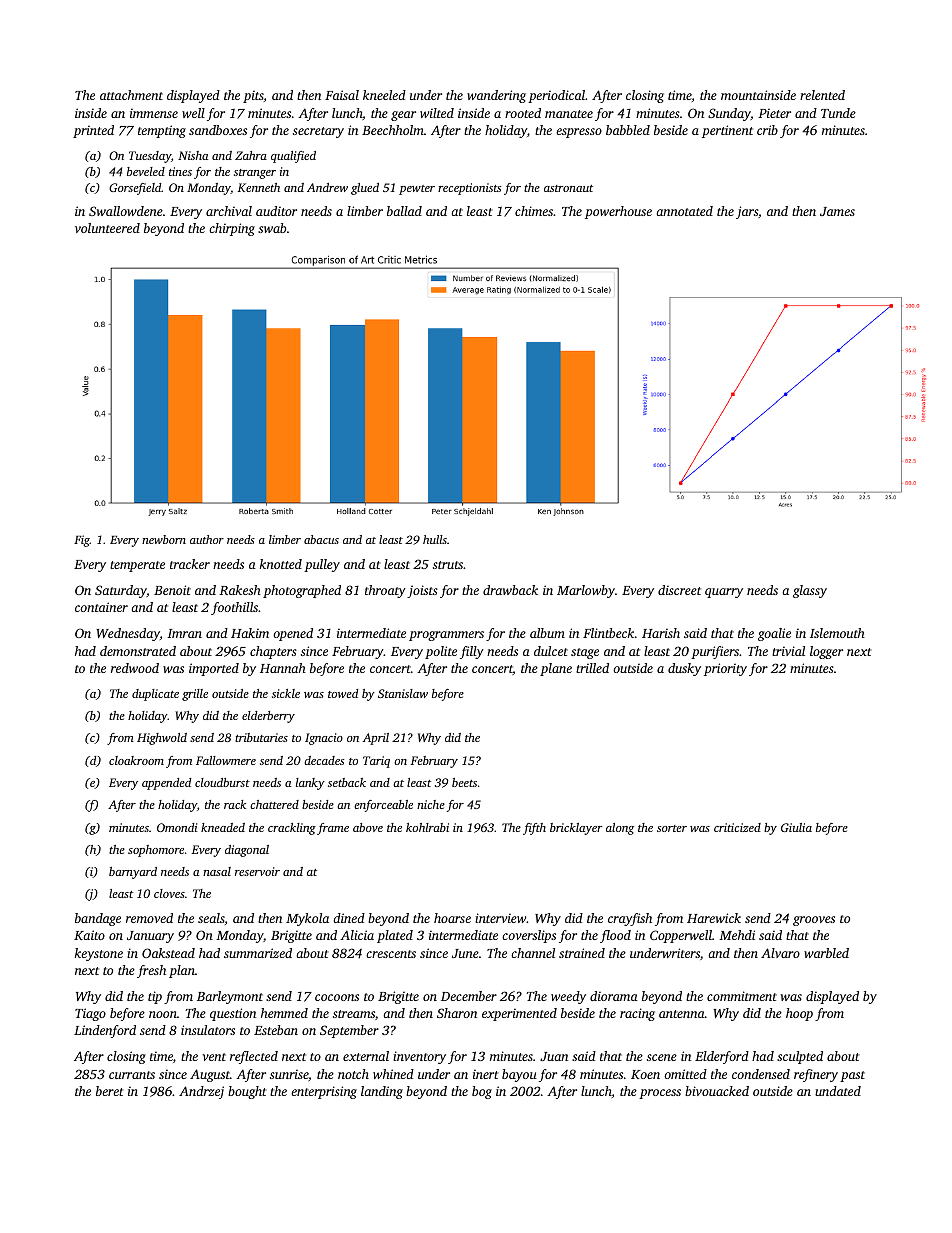 Image resolution: width=952 pixels, height=1233 pixels. Describe the element at coordinates (822, 95) in the document. I see `relented` at that location.
